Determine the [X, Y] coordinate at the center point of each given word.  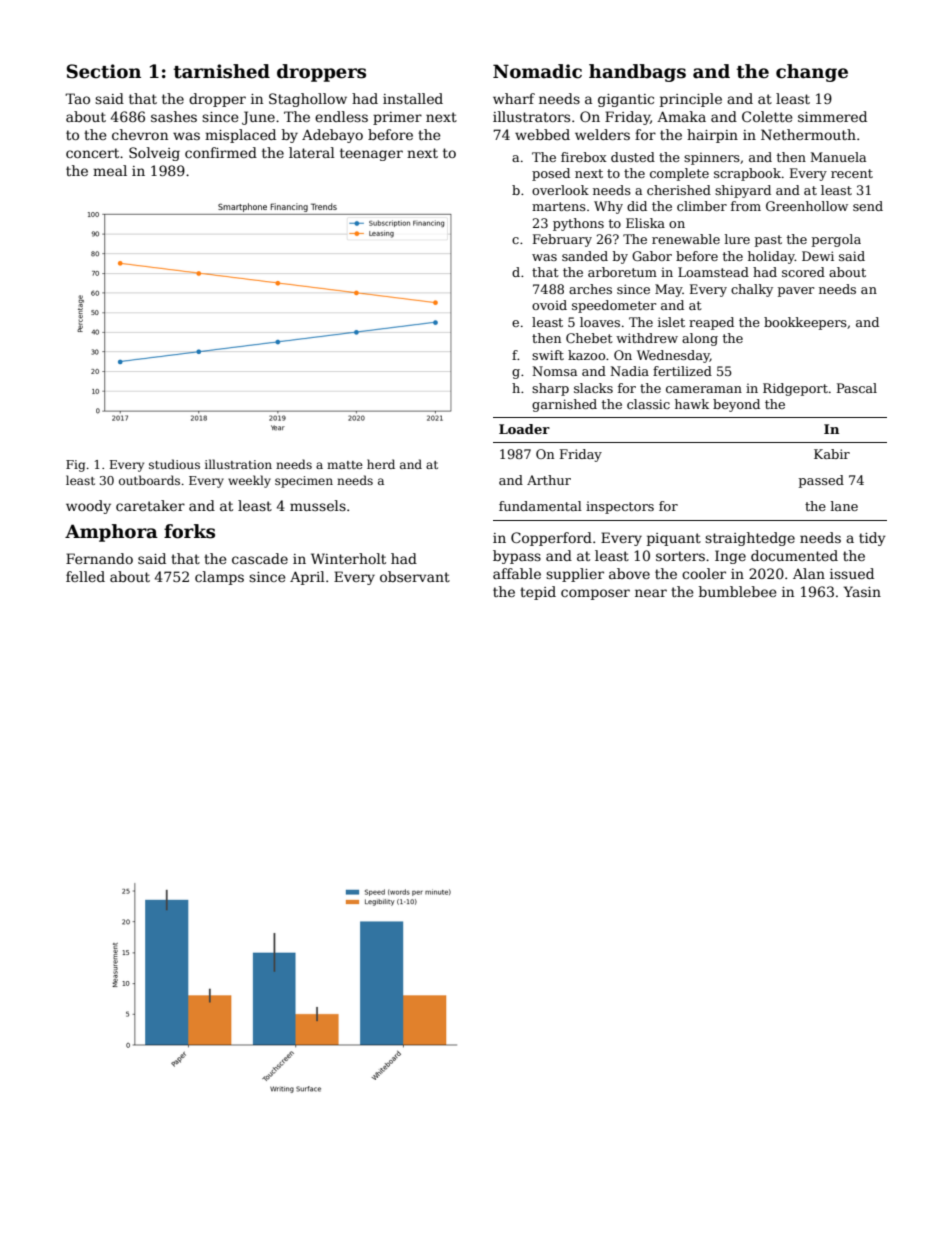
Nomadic [537, 71]
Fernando [99, 558]
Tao [77, 98]
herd [381, 464]
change [812, 73]
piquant [674, 539]
